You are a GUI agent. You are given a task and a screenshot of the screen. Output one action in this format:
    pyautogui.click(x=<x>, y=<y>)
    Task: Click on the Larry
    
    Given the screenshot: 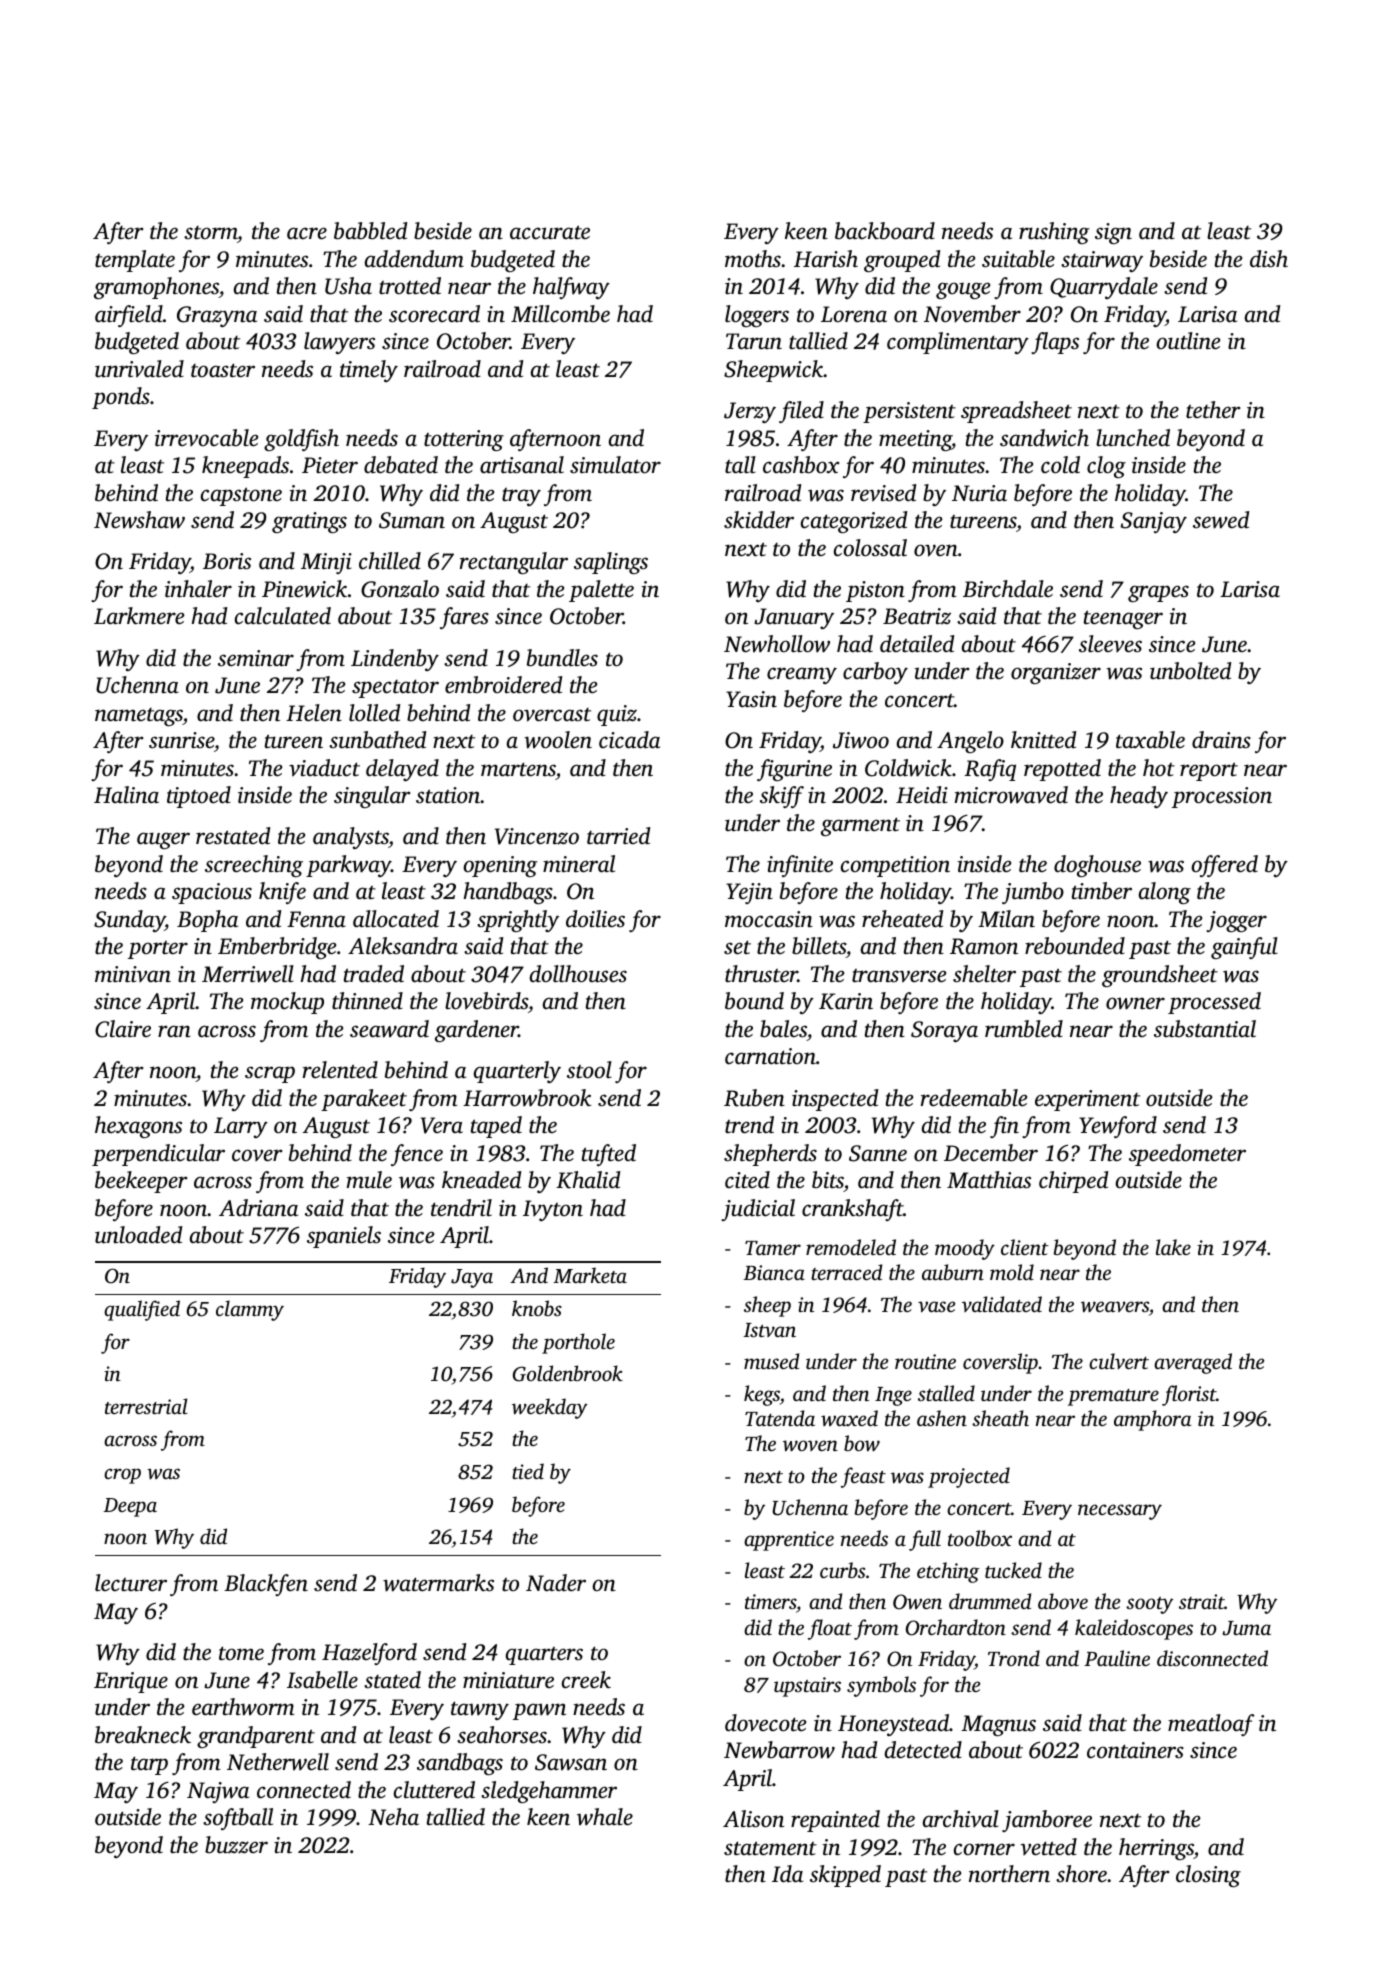 What is the action you would take?
    pyautogui.click(x=241, y=1127)
